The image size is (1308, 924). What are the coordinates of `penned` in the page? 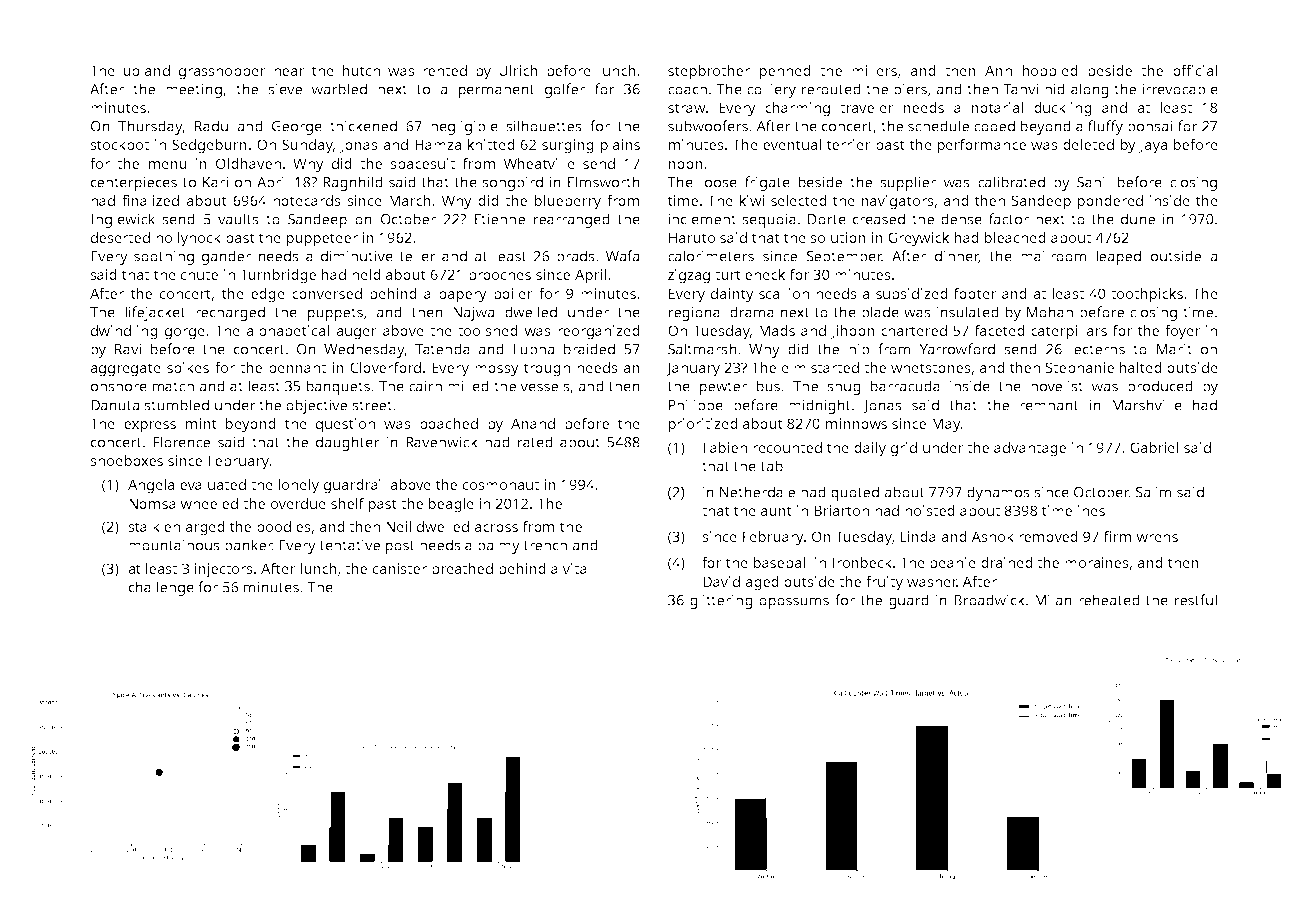 It's located at (785, 72).
